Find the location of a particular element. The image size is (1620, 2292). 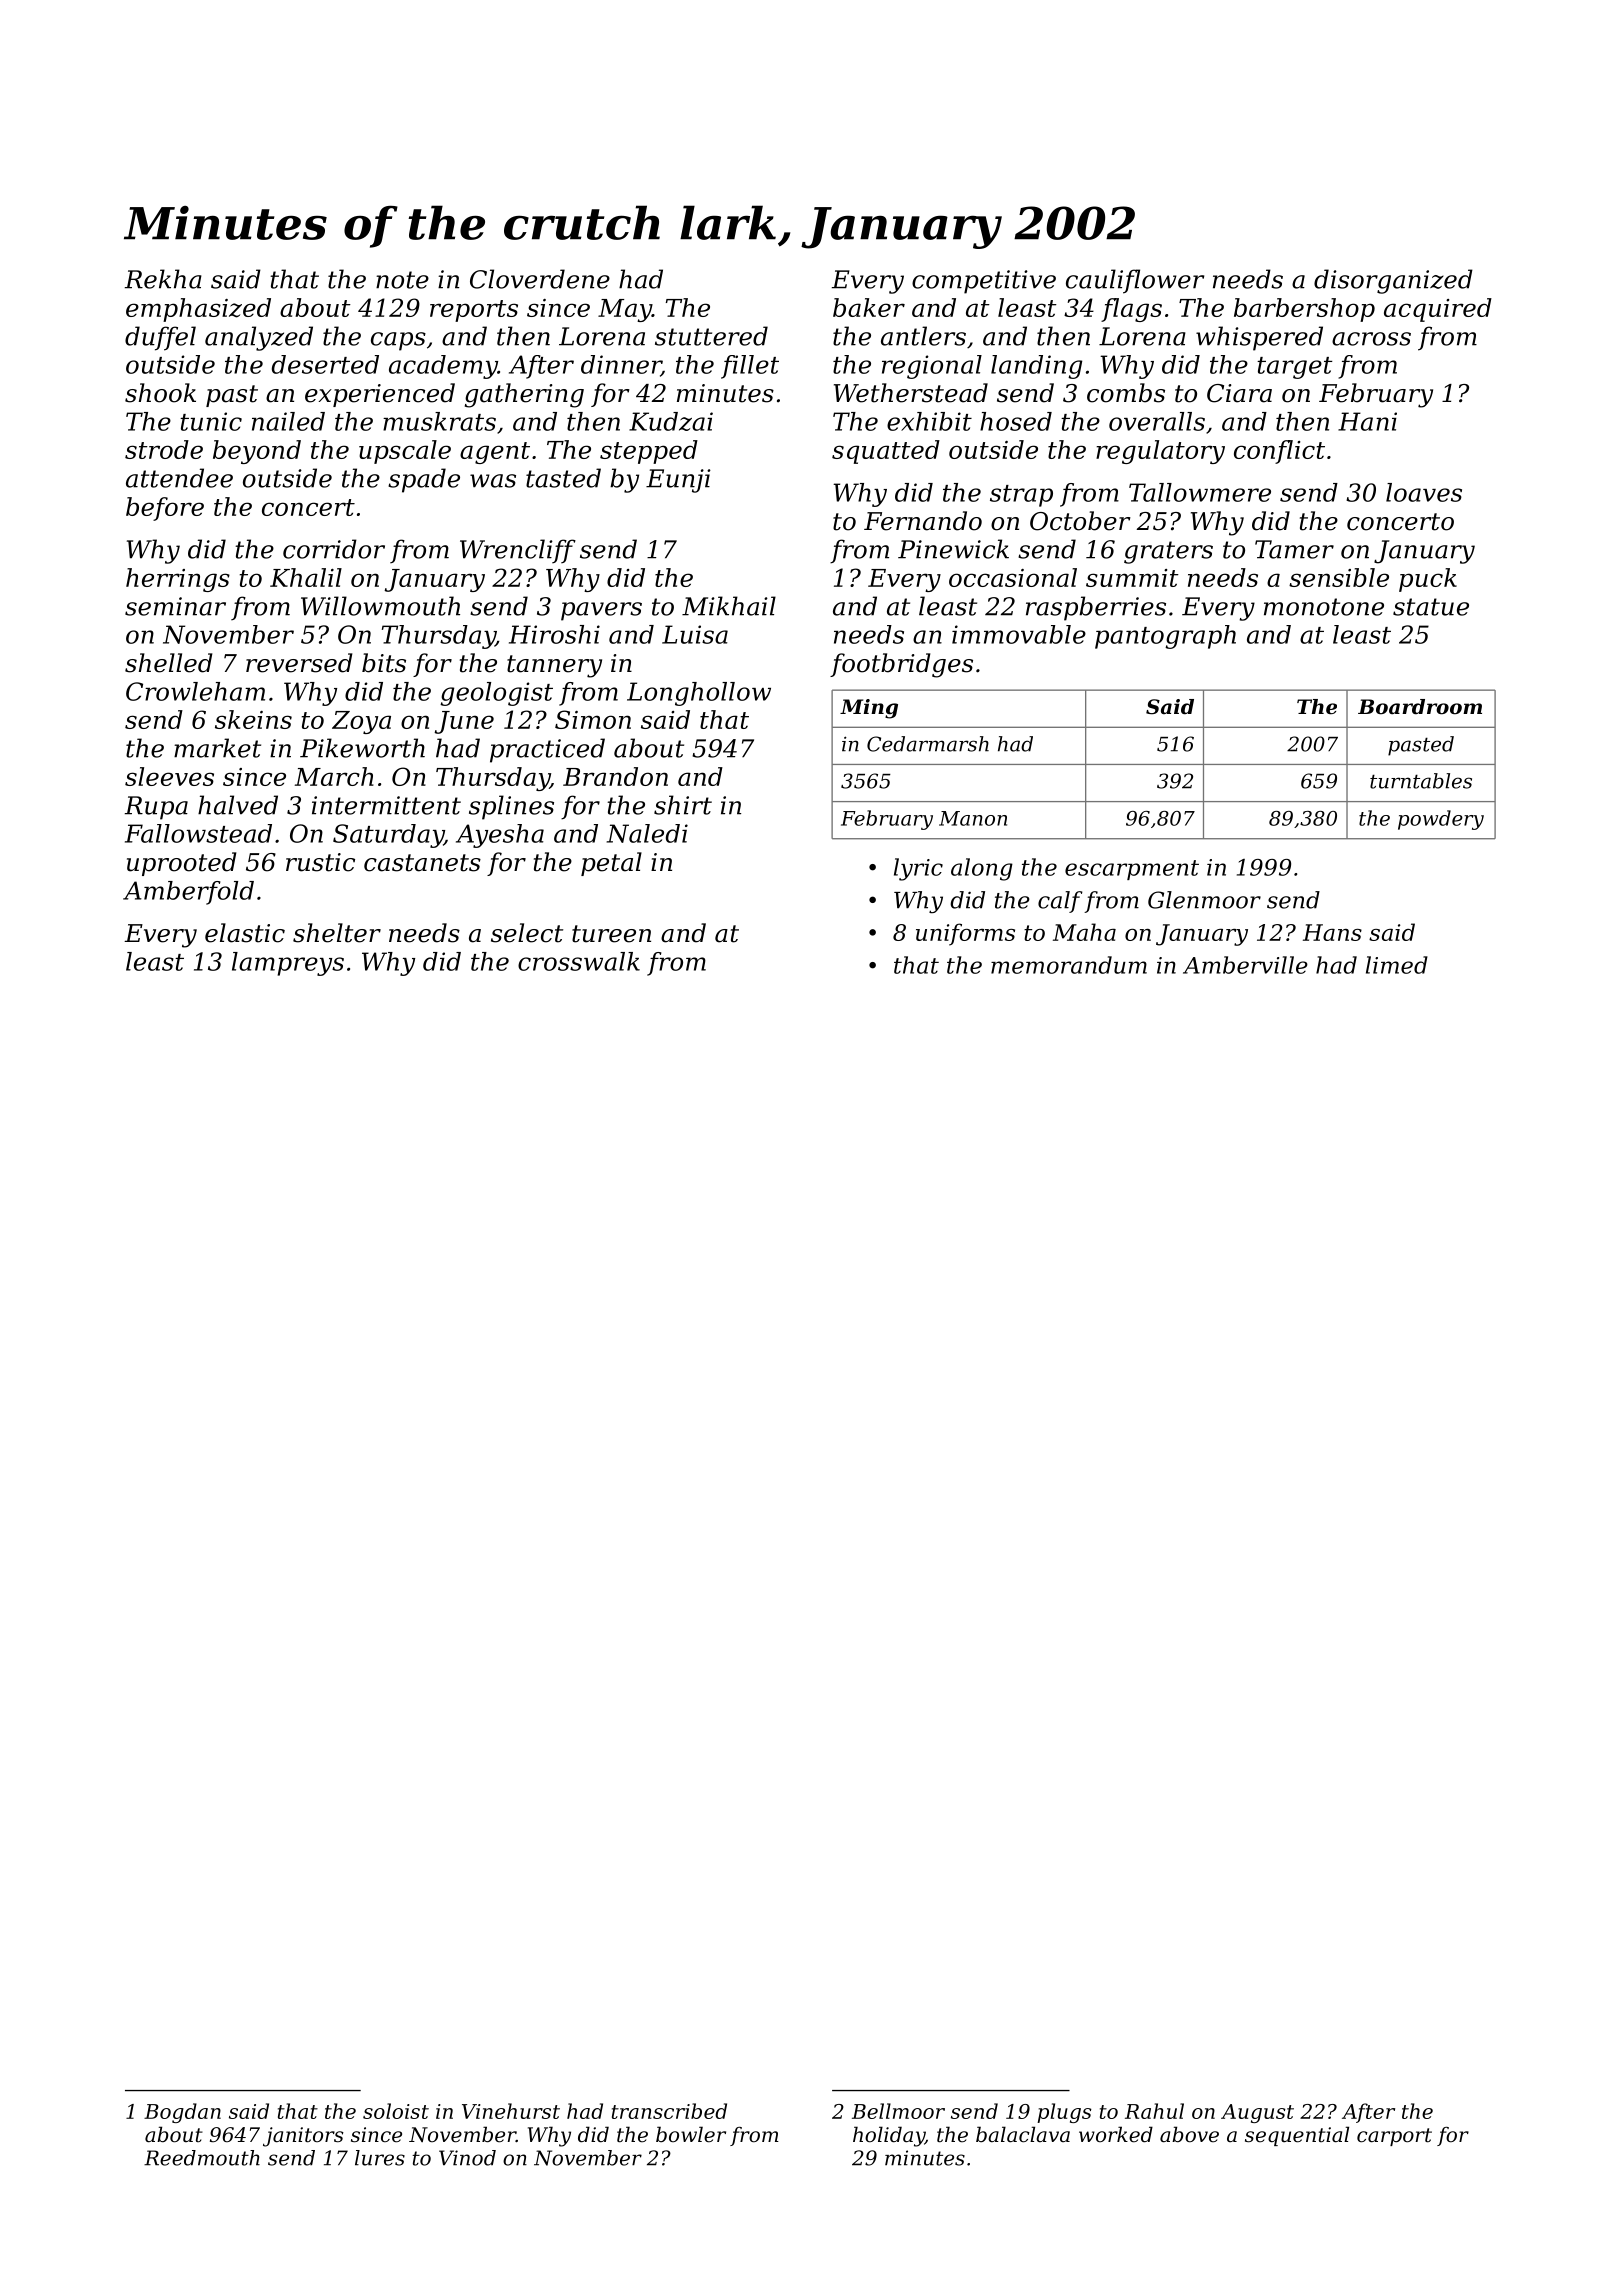

Bogdan is located at coordinates (182, 2113).
